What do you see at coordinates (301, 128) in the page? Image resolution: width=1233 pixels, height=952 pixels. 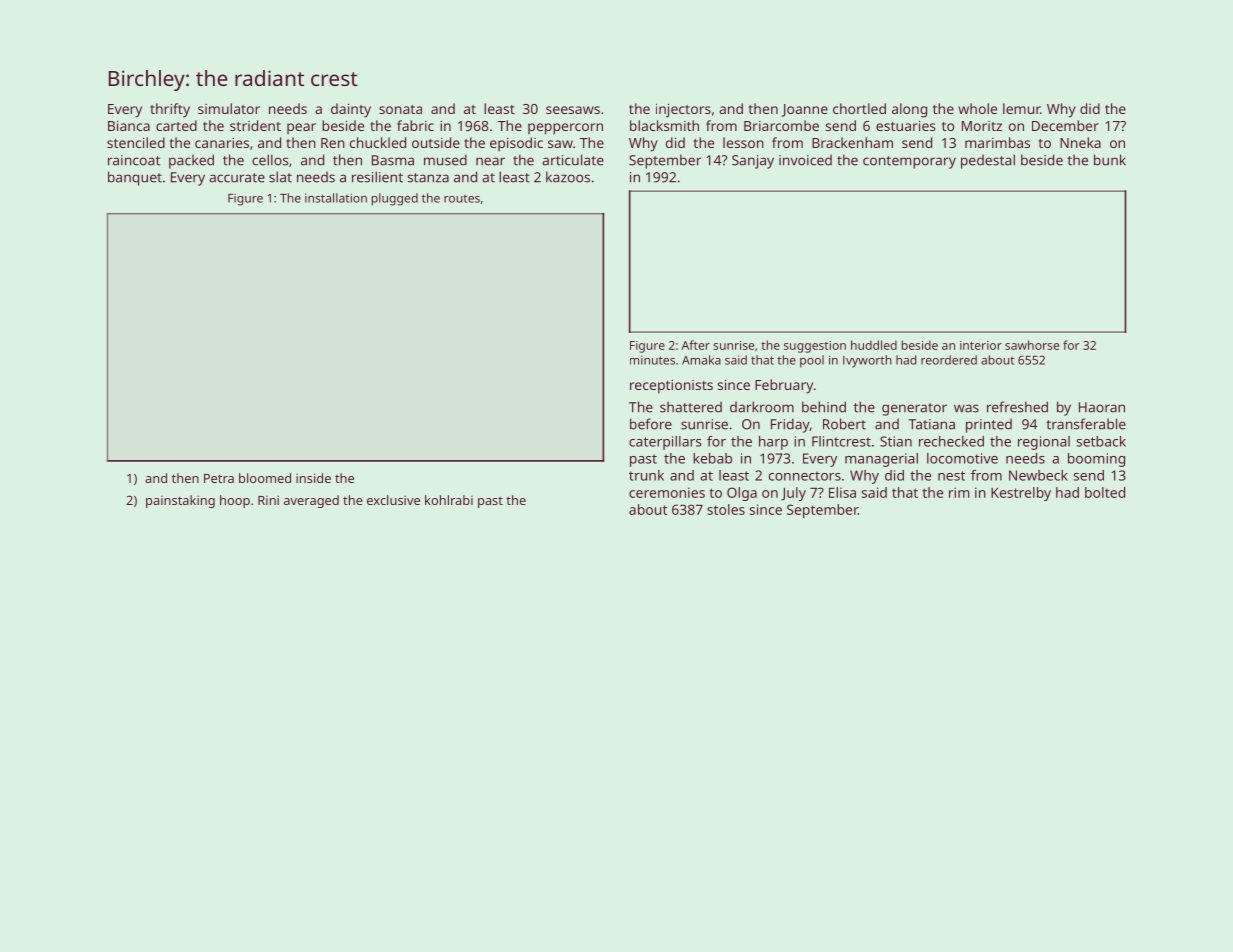 I see `pear` at bounding box center [301, 128].
